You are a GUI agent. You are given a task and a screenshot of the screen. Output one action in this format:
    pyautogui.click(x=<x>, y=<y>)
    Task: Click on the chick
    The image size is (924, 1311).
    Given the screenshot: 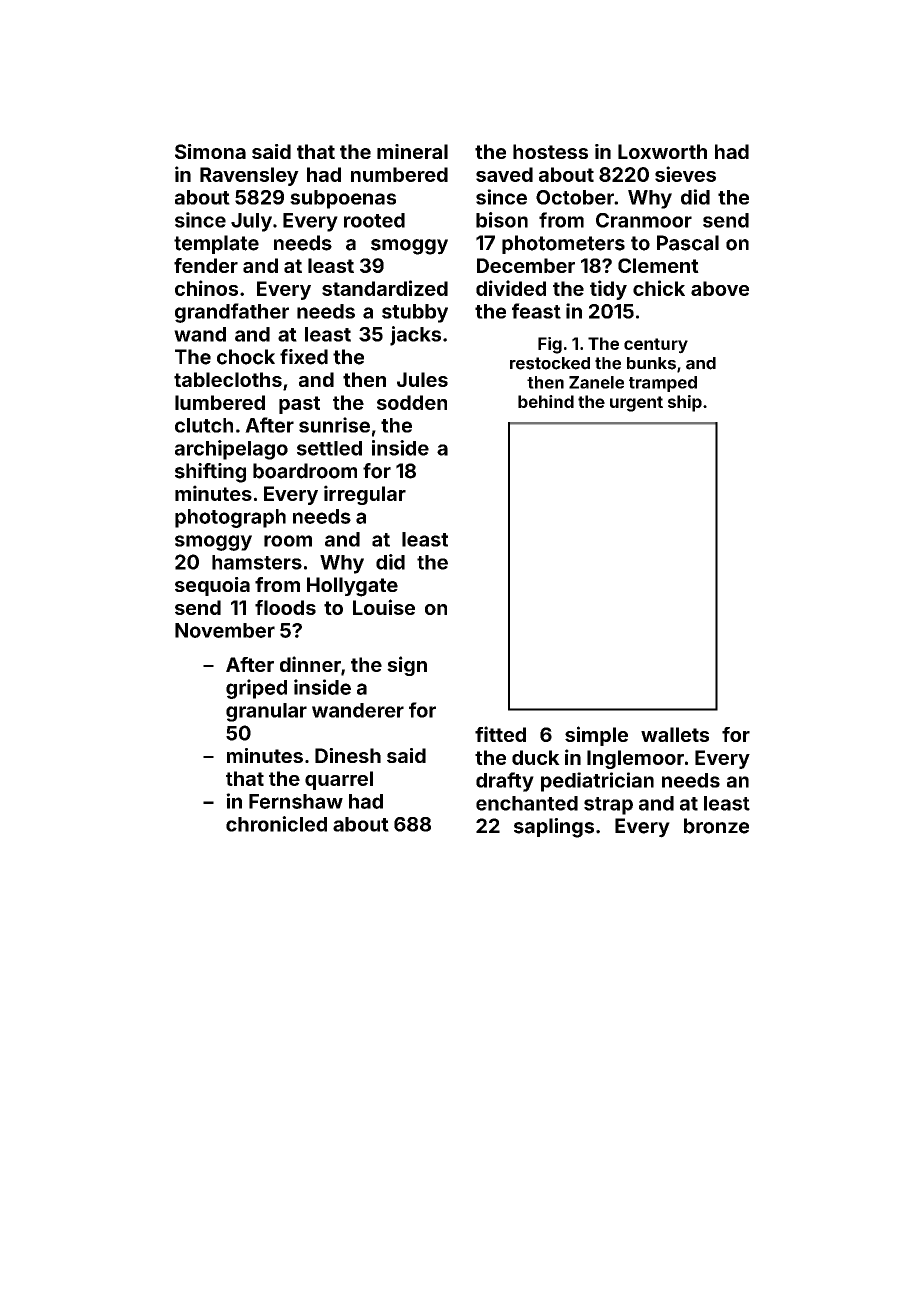 What is the action you would take?
    pyautogui.click(x=659, y=288)
